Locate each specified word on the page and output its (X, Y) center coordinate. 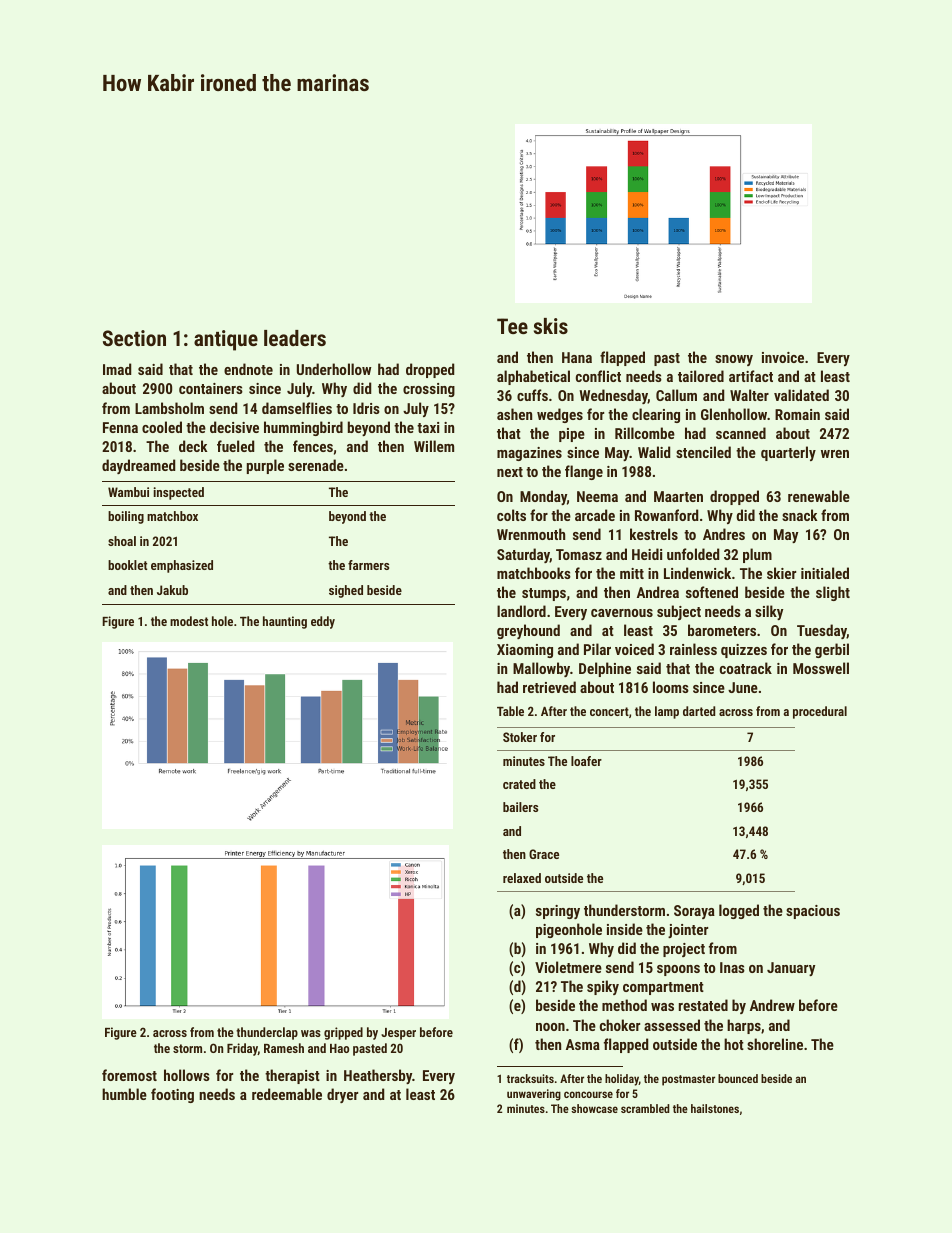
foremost (129, 1075)
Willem (434, 446)
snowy (734, 360)
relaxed (522, 878)
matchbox (172, 516)
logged (739, 911)
